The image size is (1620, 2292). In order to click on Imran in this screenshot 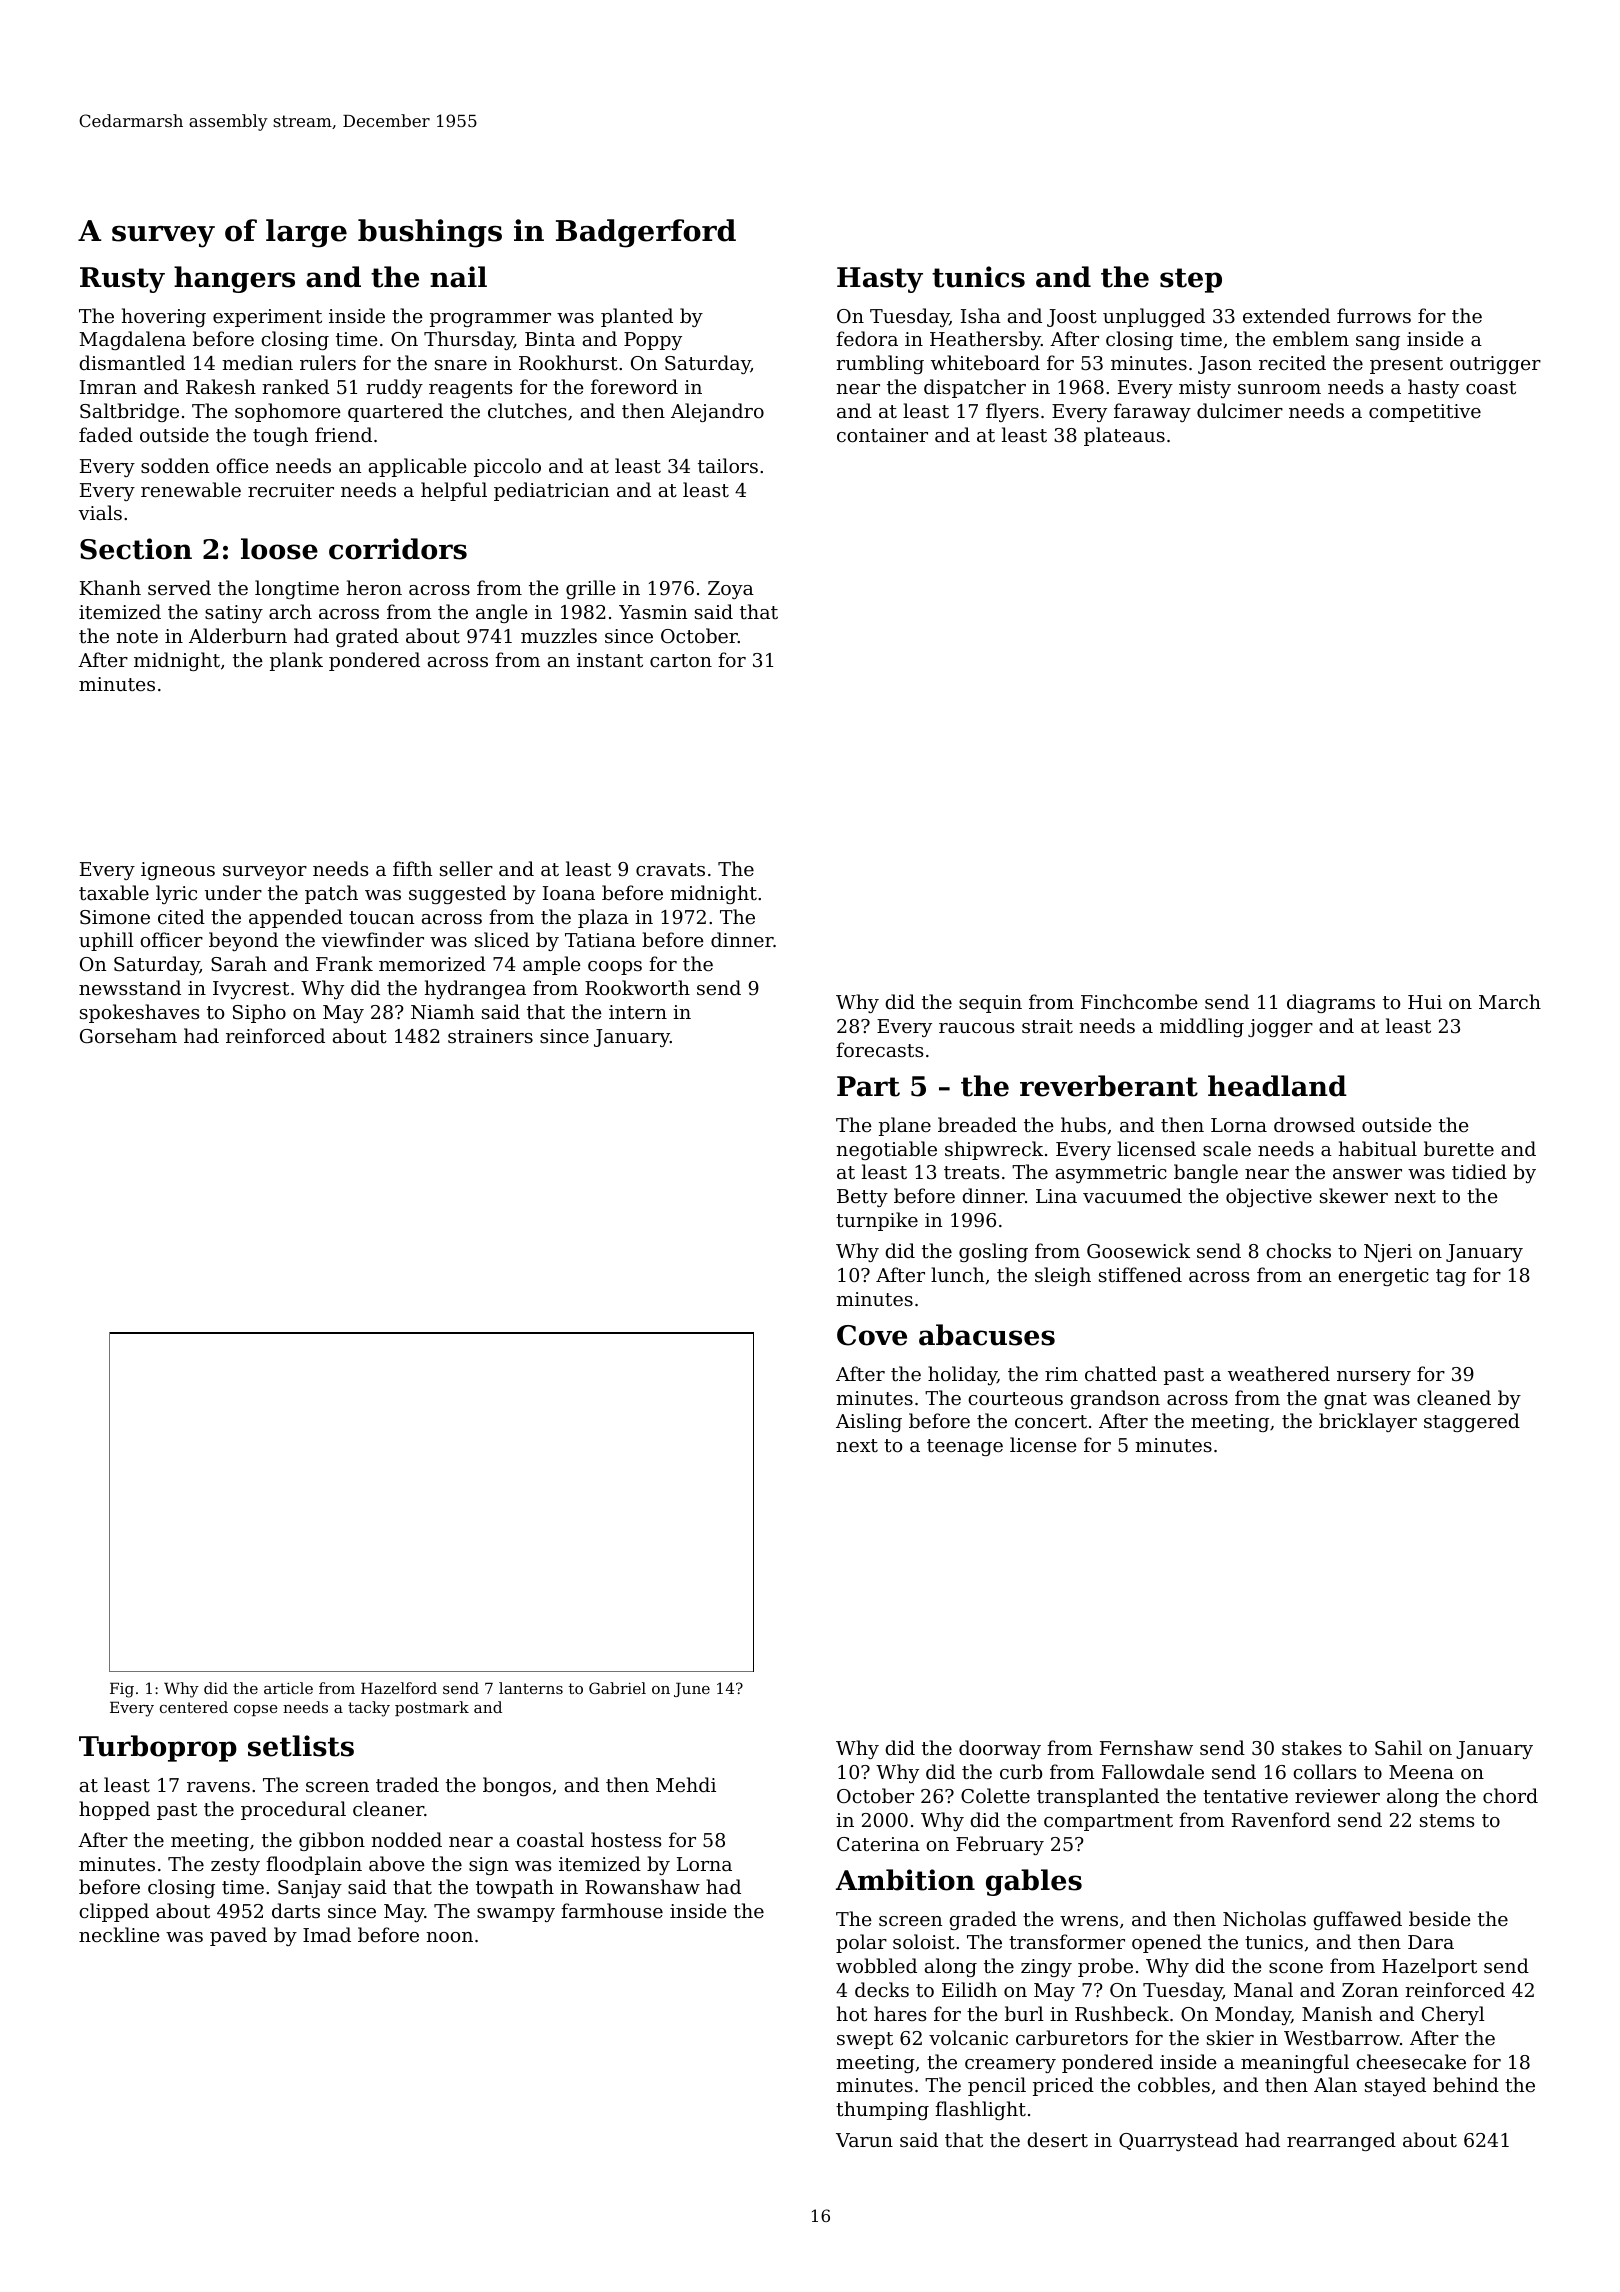, I will do `click(108, 387)`.
